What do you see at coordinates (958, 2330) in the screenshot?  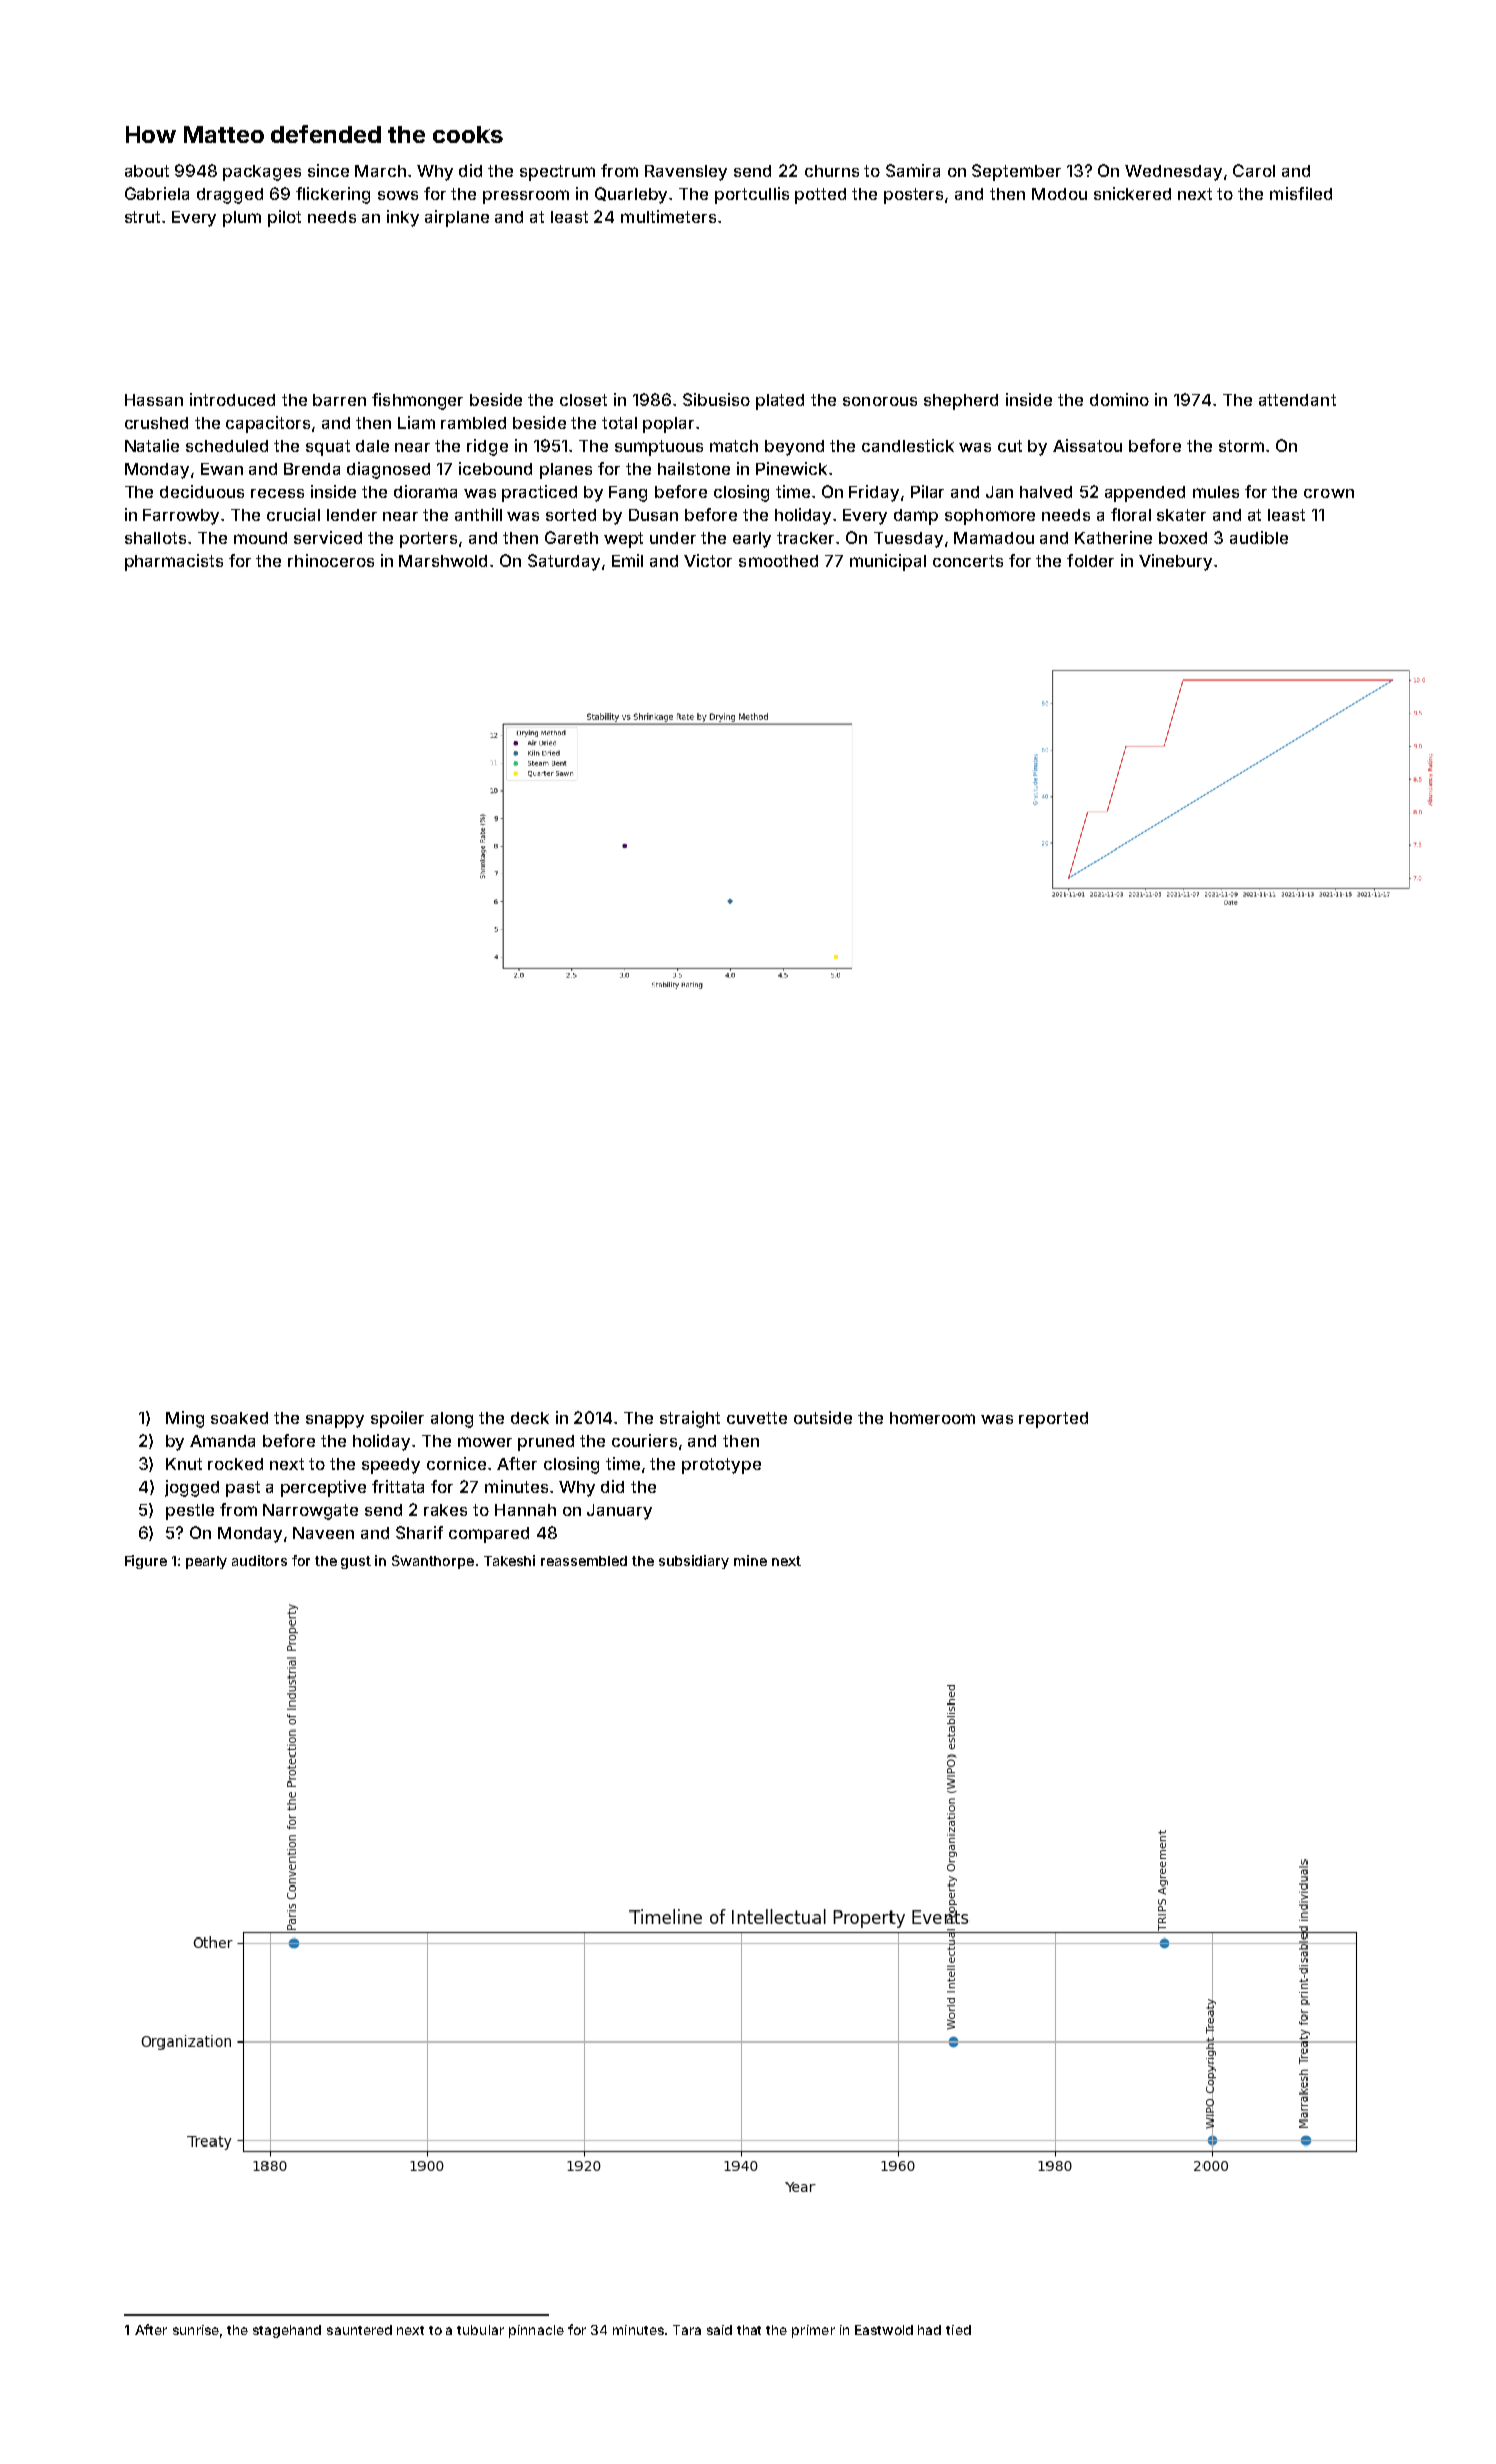 I see `tied` at bounding box center [958, 2330].
